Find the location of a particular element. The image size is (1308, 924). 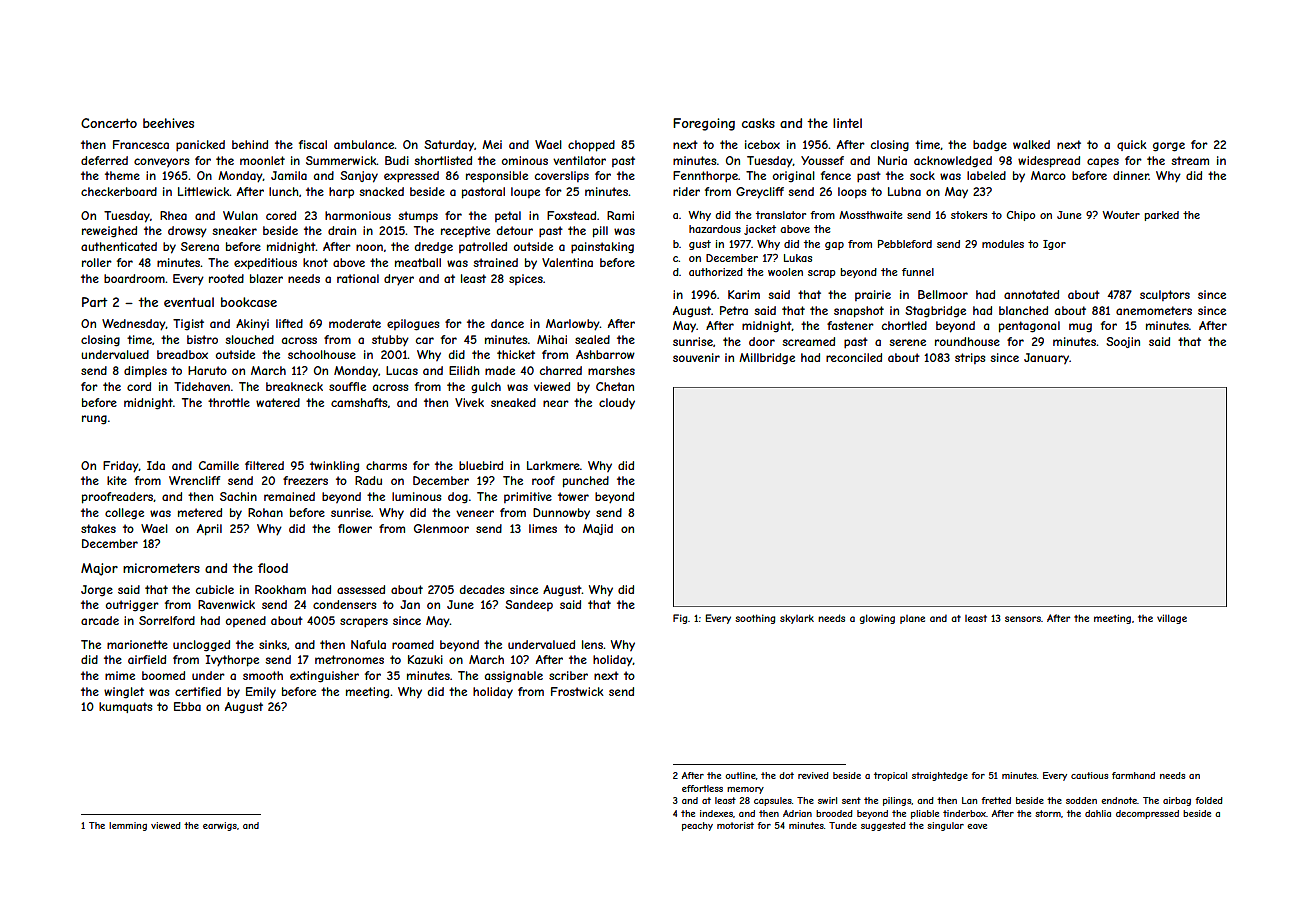

farmhand is located at coordinates (1133, 775).
